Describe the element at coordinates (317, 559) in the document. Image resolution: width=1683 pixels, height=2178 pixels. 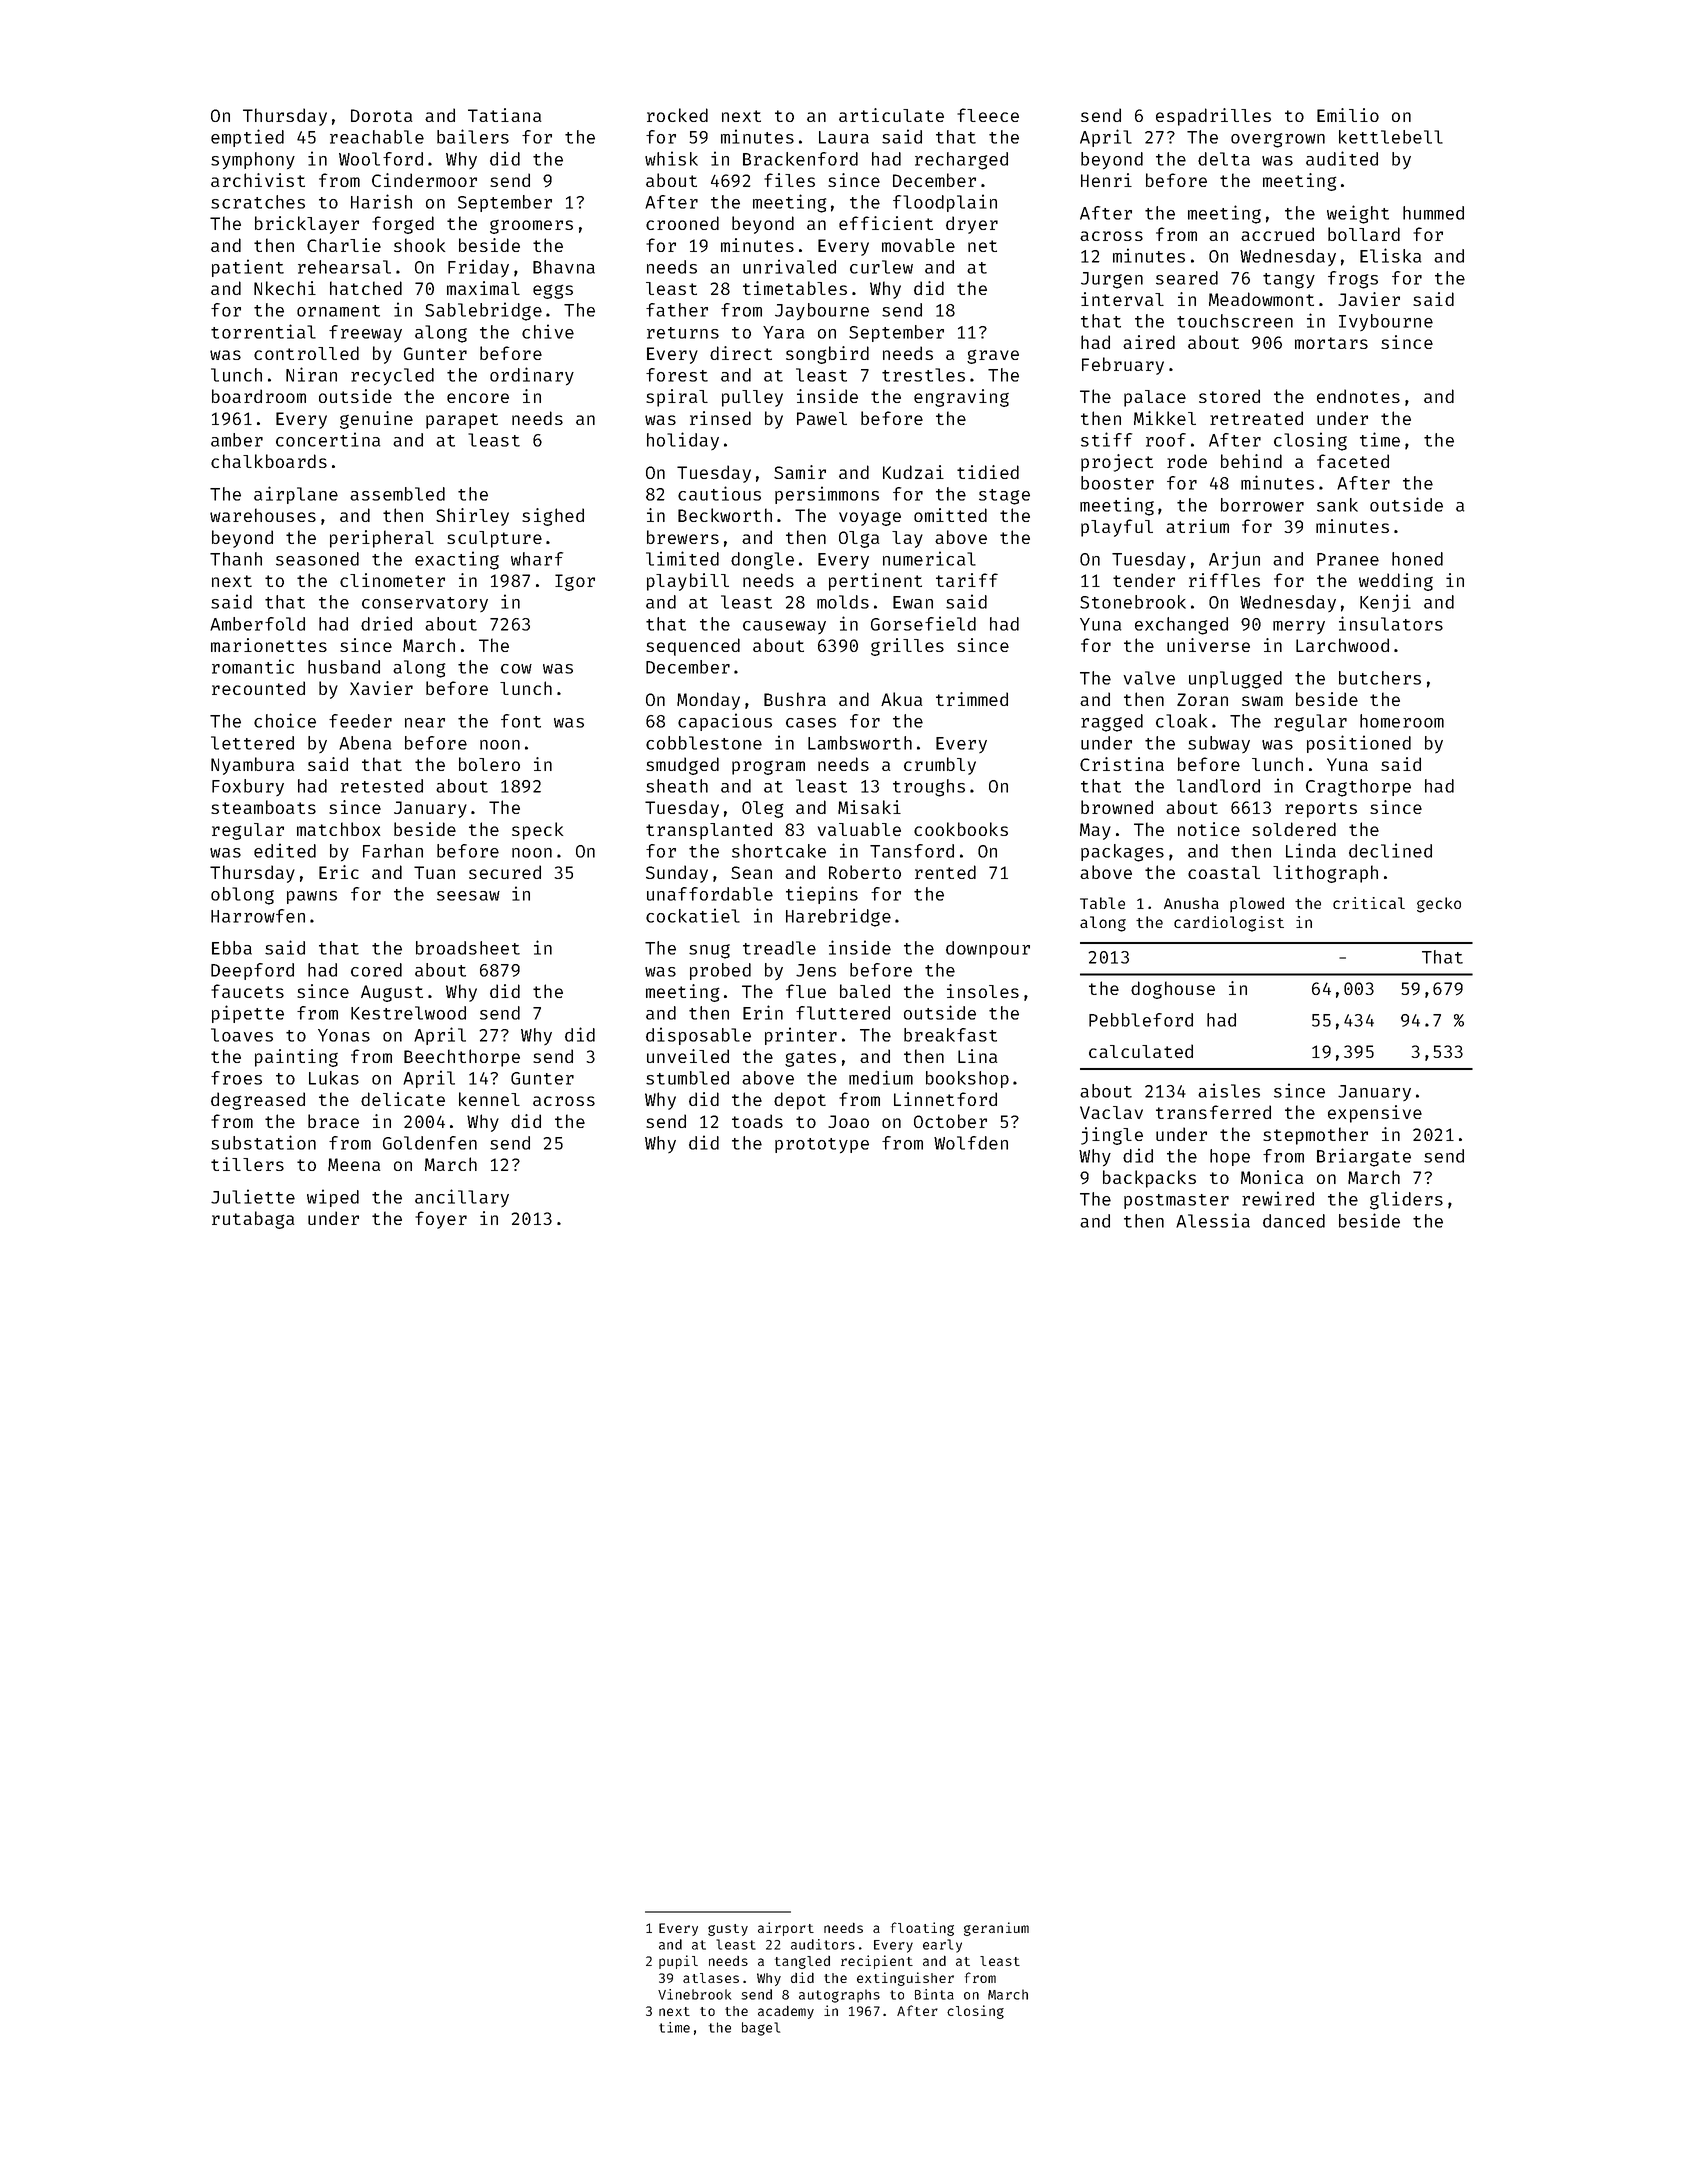
I see `seasoned` at that location.
